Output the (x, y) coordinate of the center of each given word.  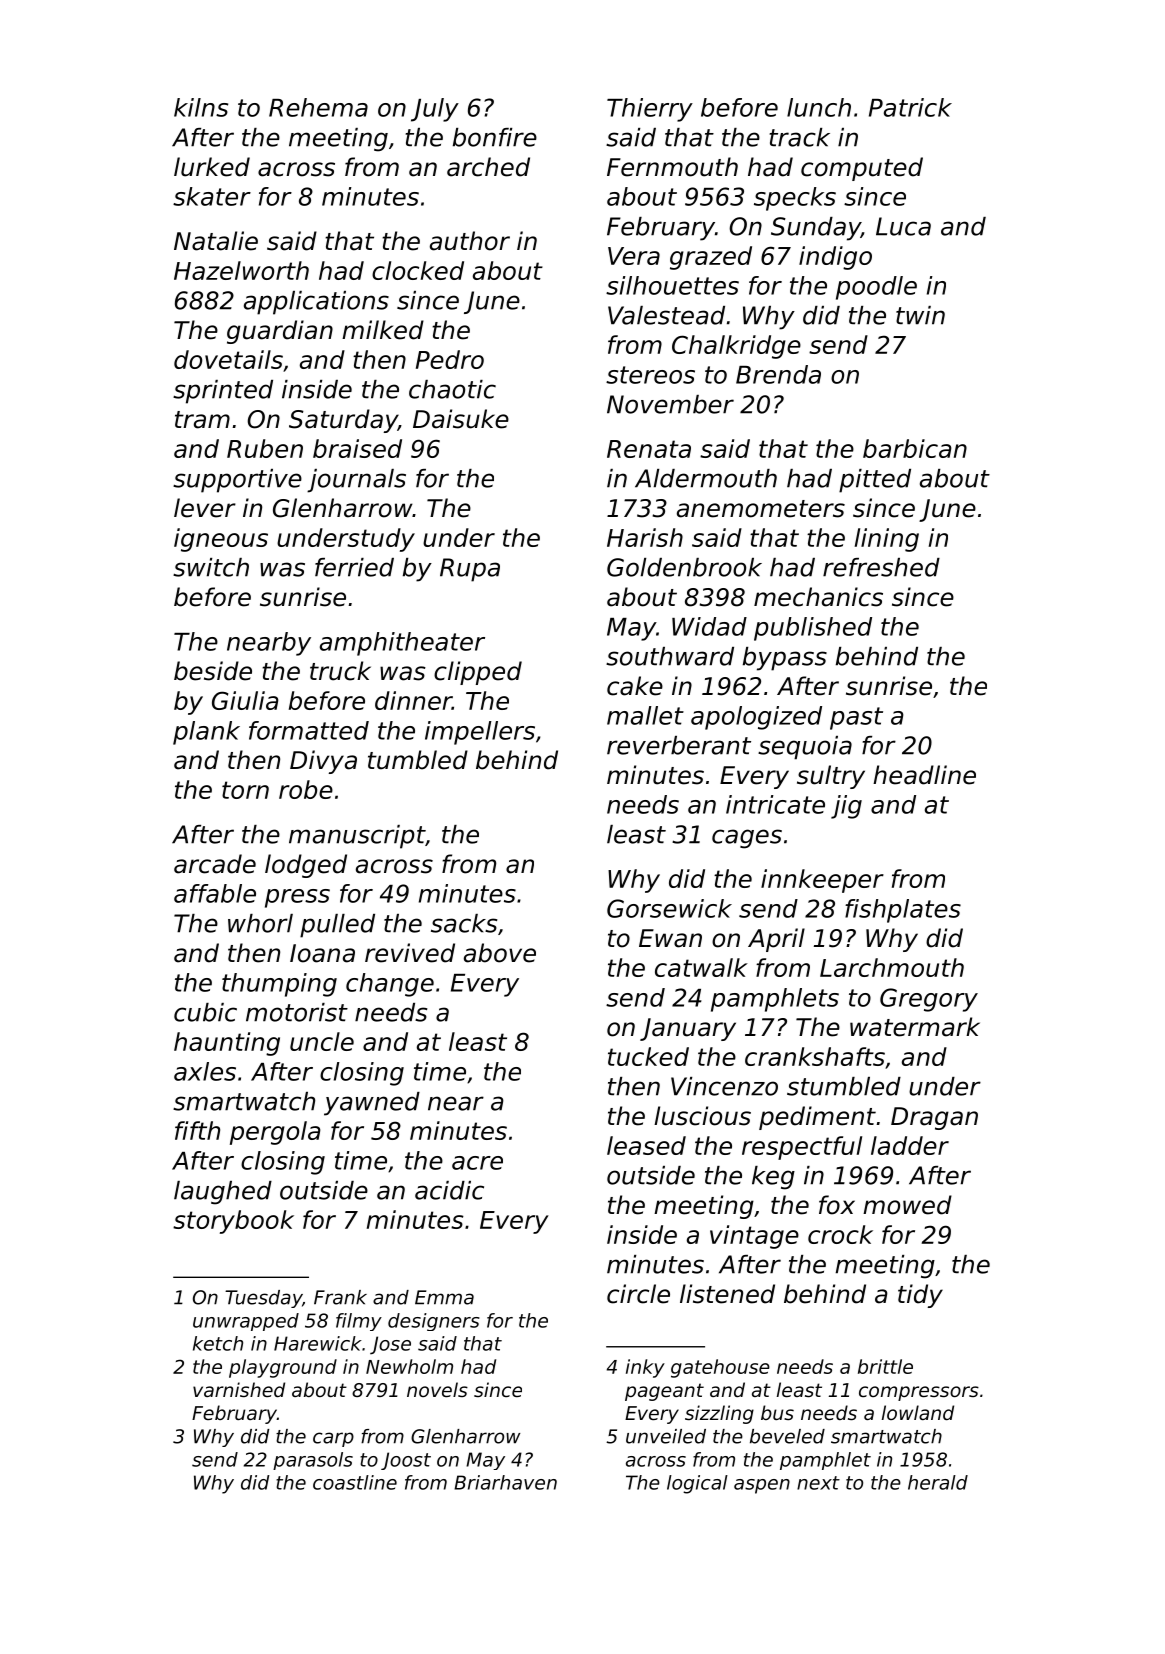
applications (316, 303)
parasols (313, 1461)
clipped (478, 673)
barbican (915, 448)
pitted (875, 481)
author (470, 241)
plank (206, 733)
